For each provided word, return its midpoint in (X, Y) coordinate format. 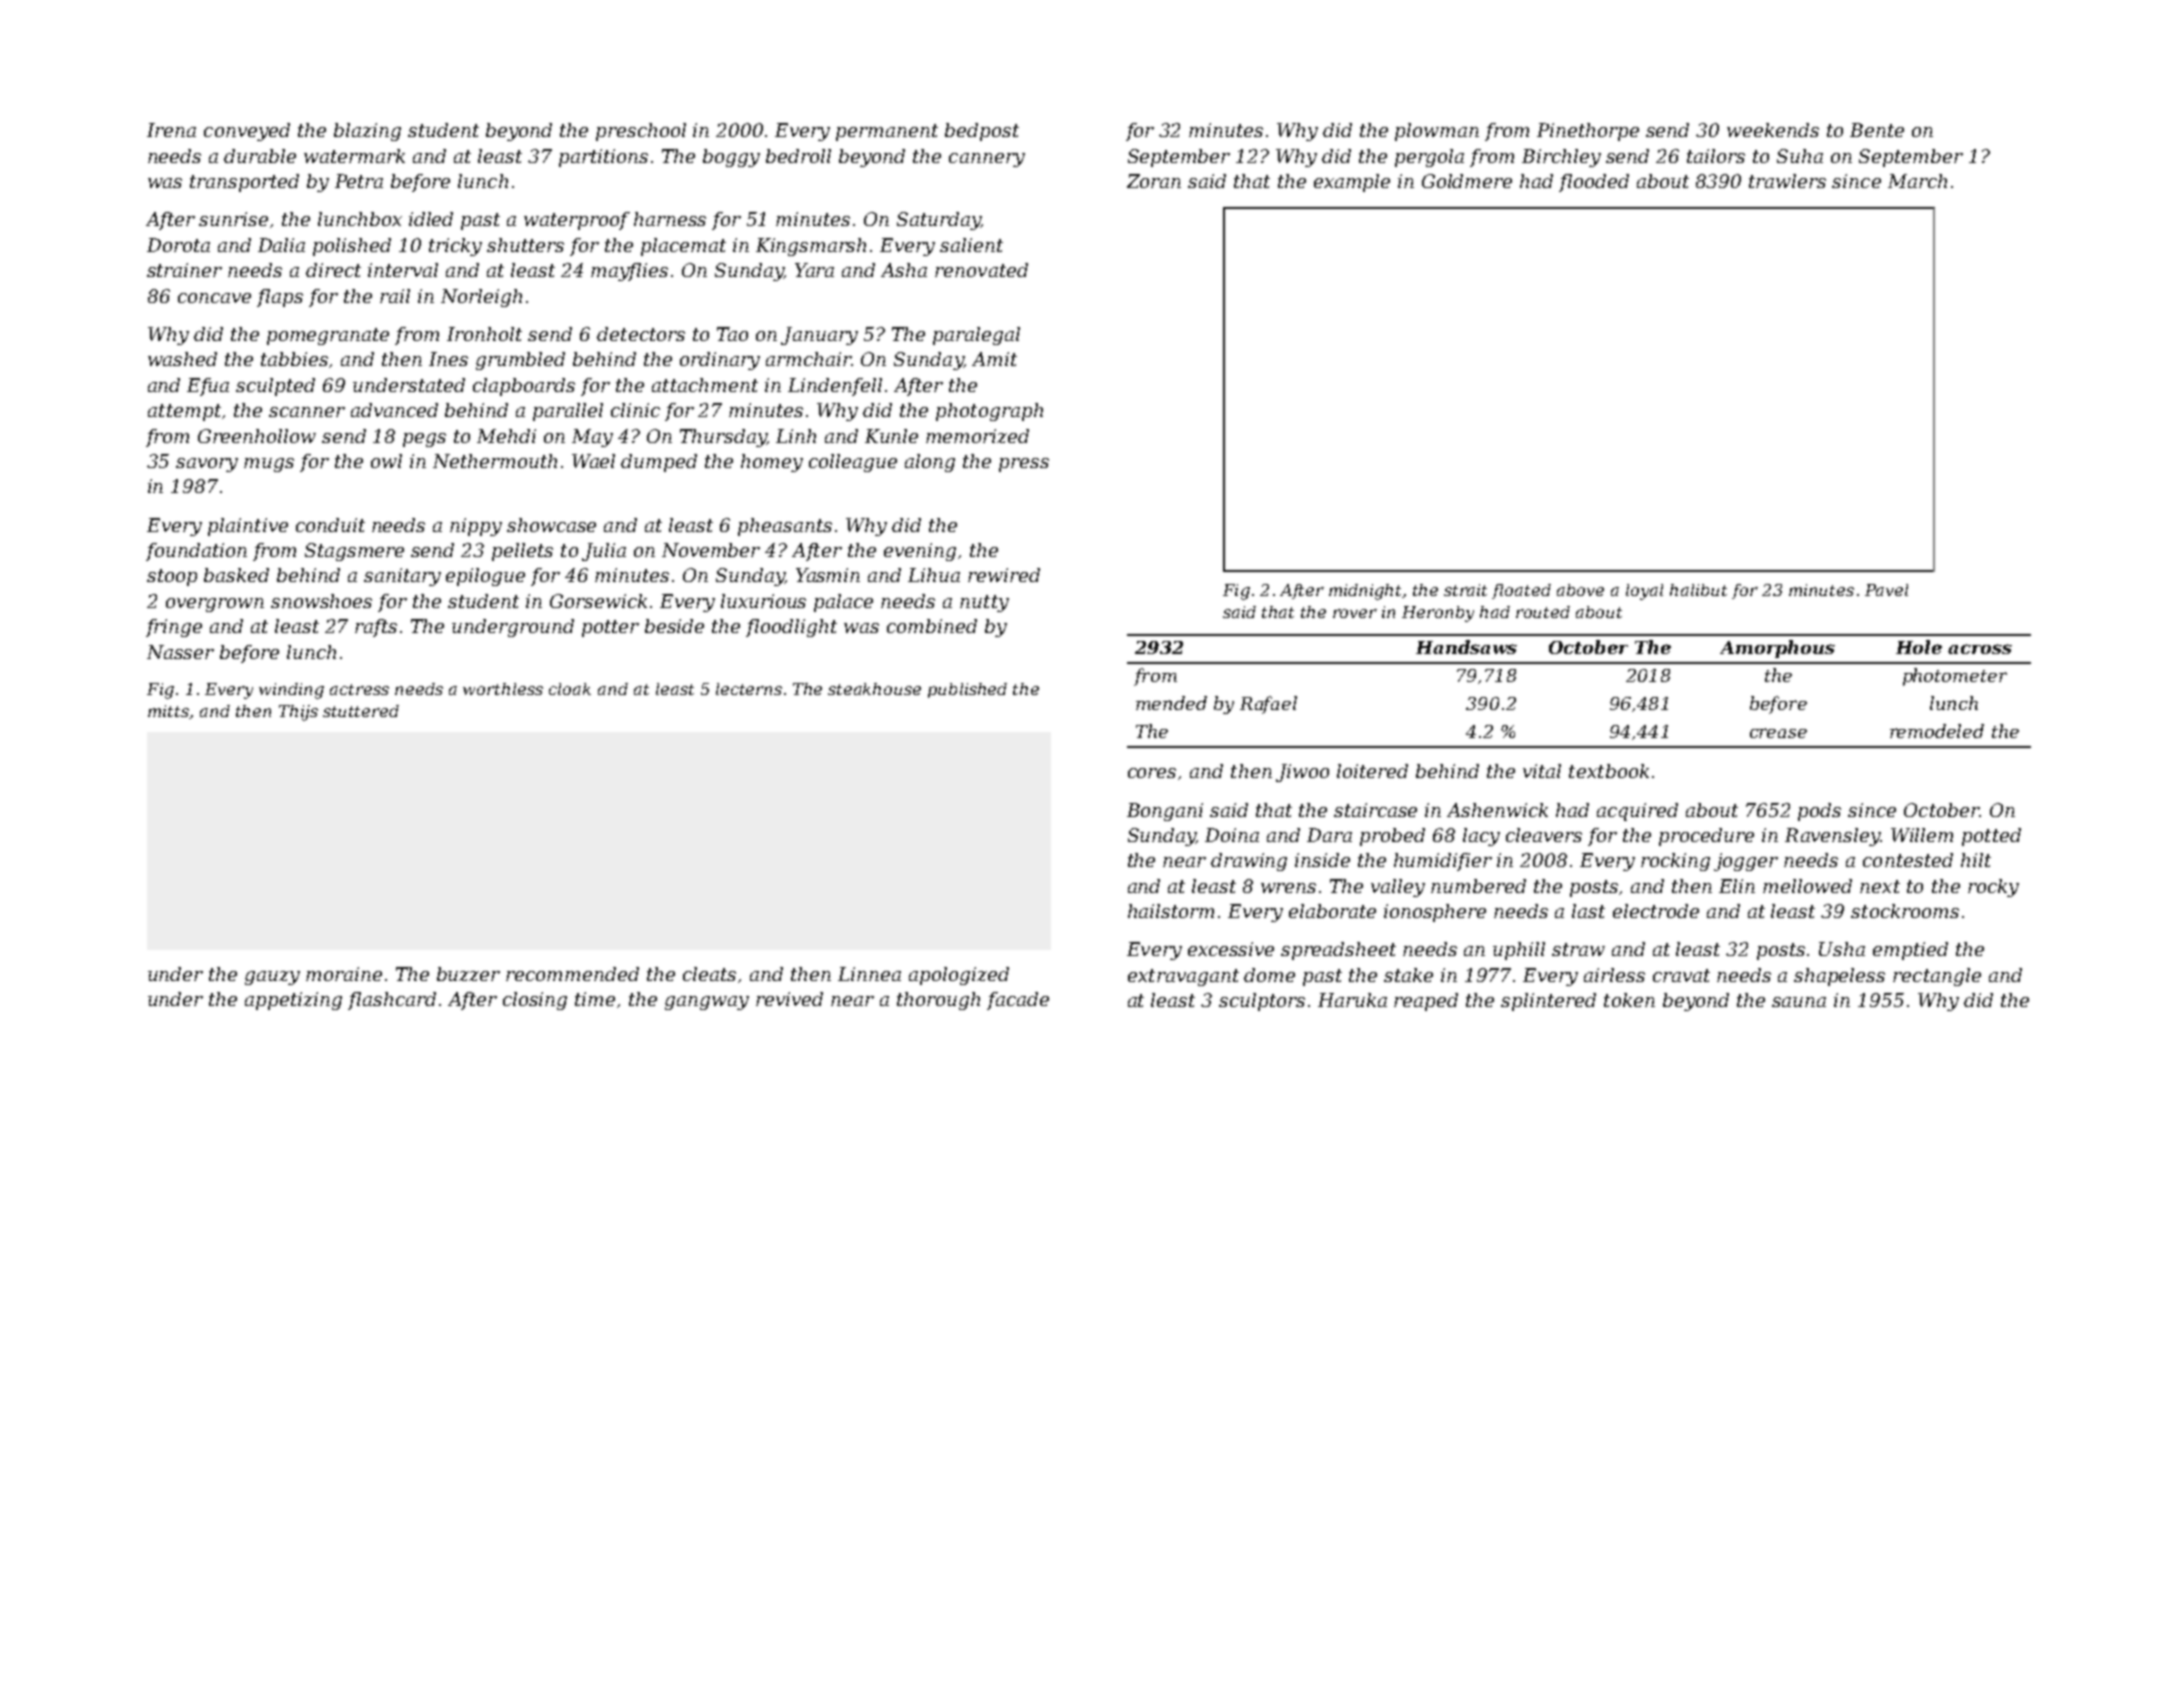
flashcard (392, 1001)
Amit (994, 359)
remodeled (1937, 731)
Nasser (180, 652)
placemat (683, 247)
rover (1355, 613)
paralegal (976, 336)
